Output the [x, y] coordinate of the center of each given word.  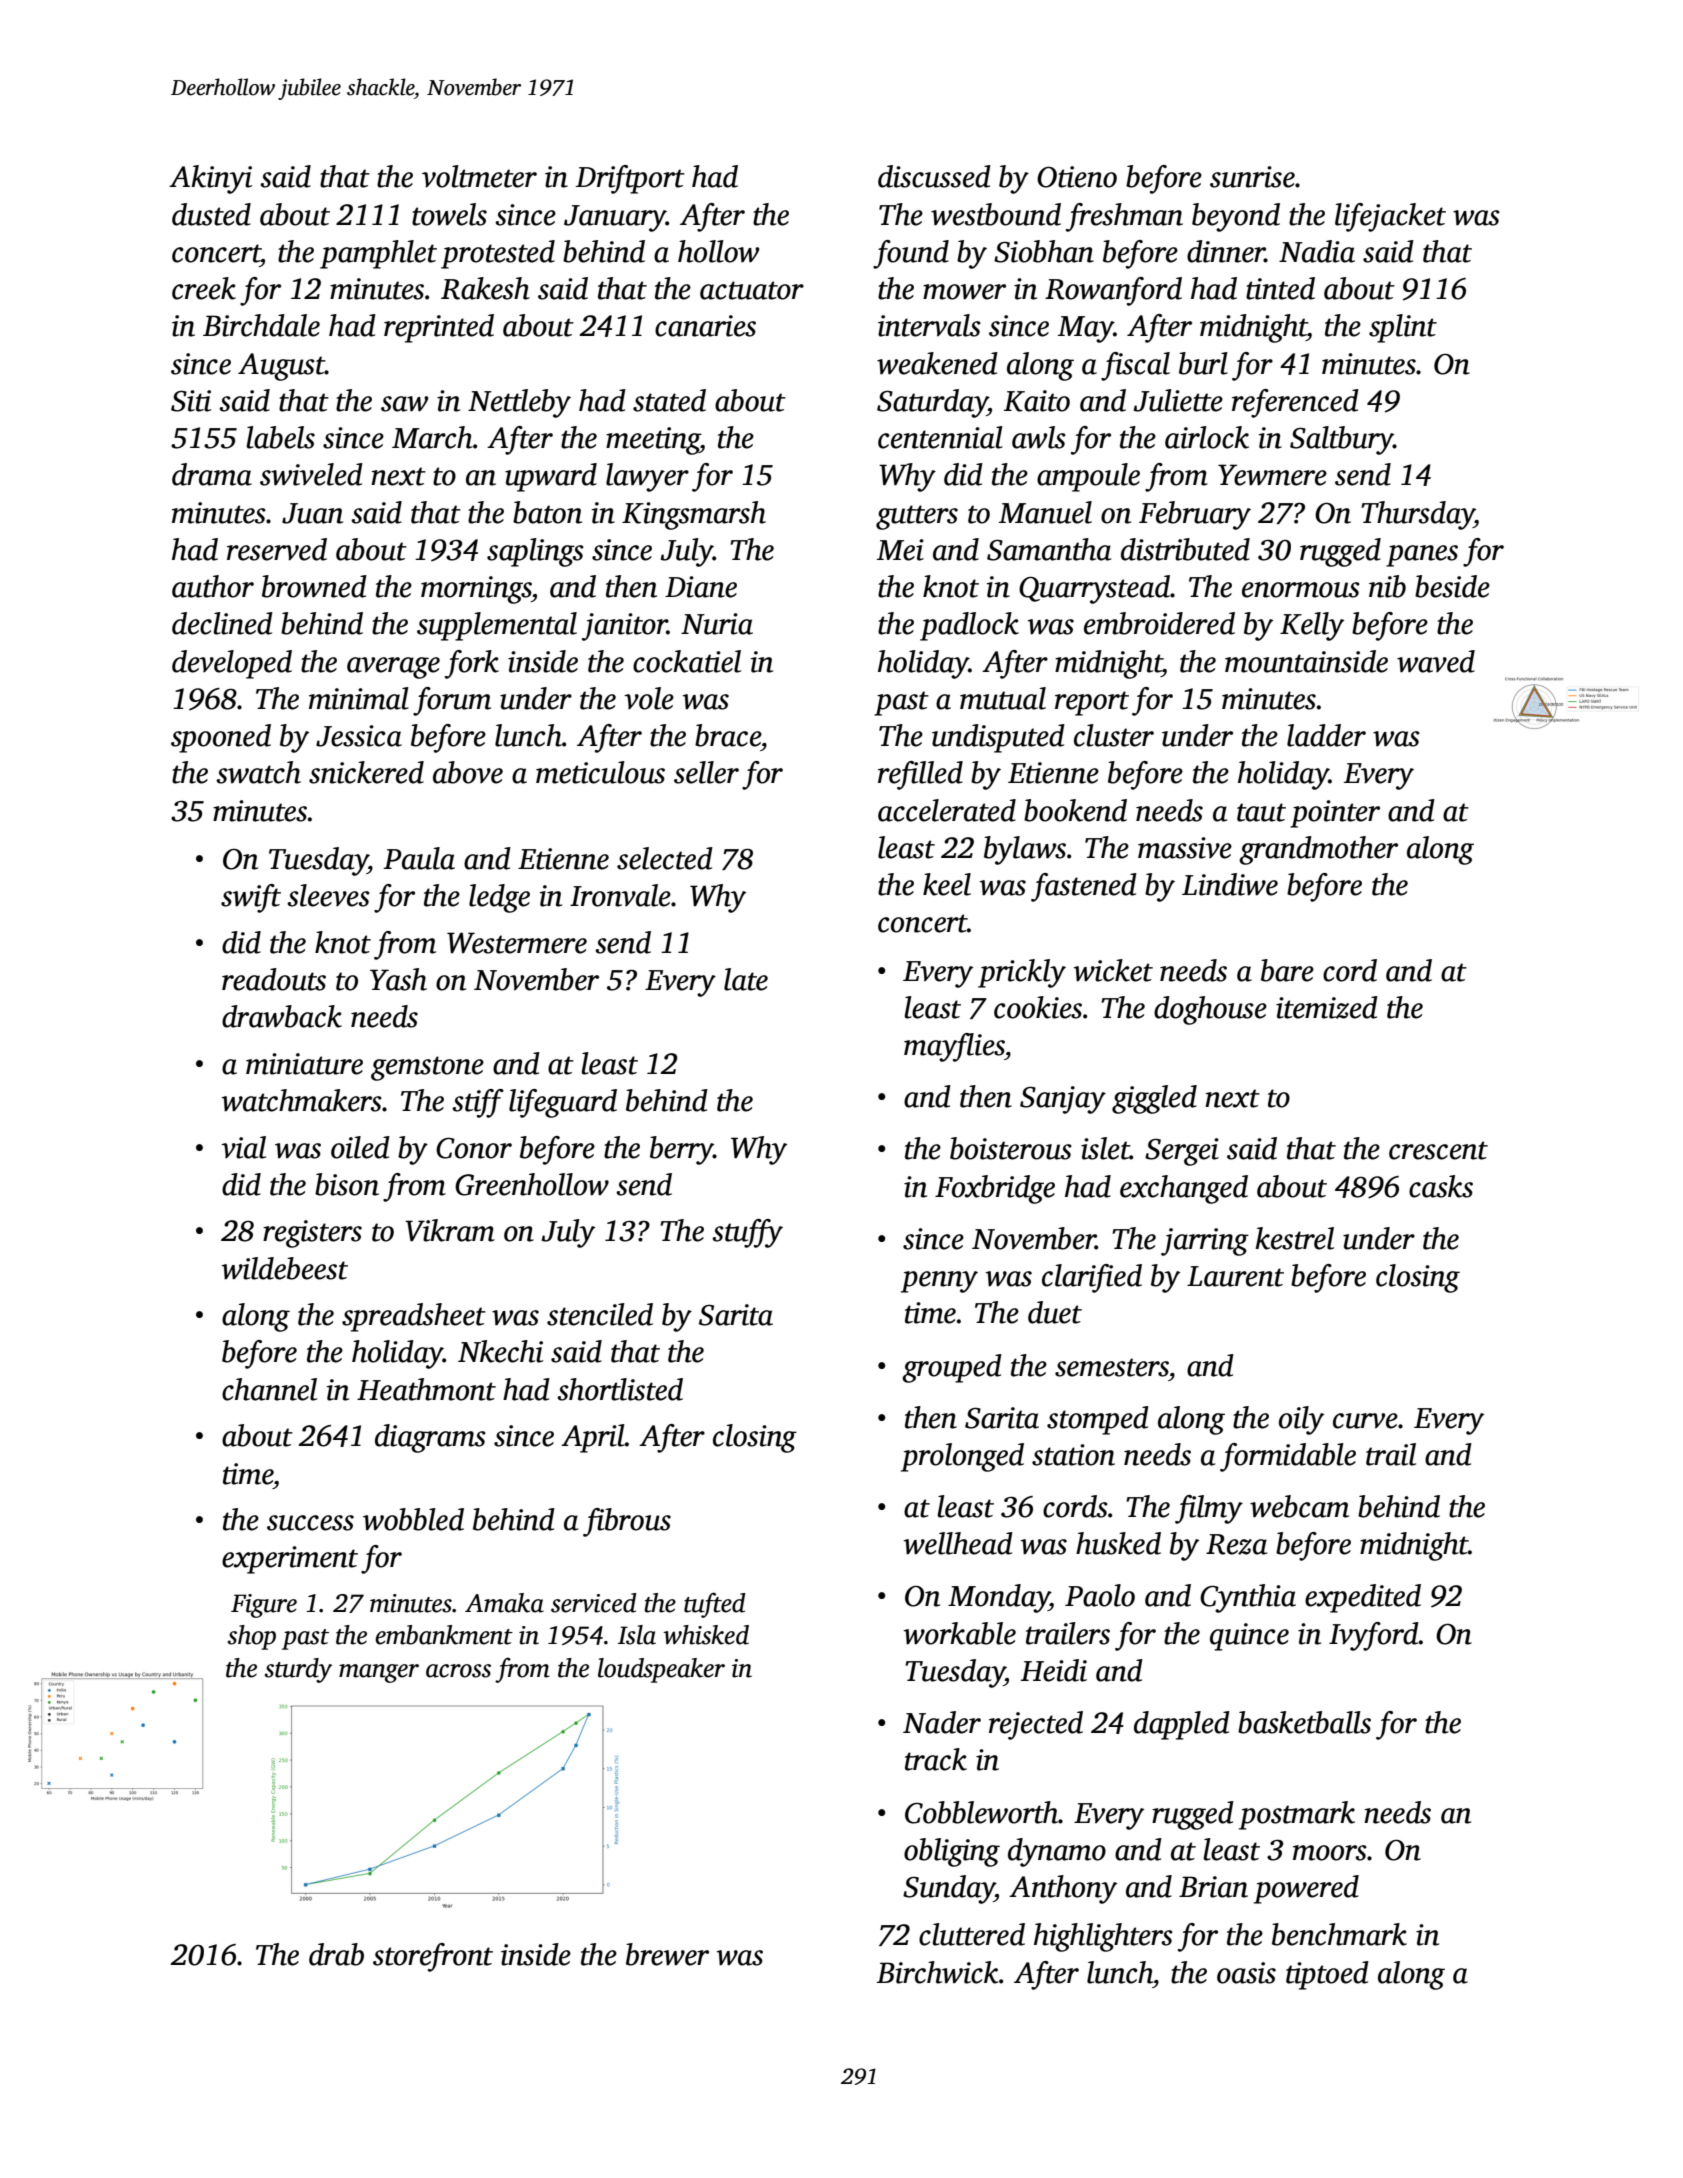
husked [1118, 1543]
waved [1436, 661]
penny [939, 1282]
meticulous [600, 772]
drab [336, 1954]
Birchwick [938, 1972]
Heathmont [426, 1389]
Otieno [1077, 177]
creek [204, 288]
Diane [701, 587]
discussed [934, 176]
